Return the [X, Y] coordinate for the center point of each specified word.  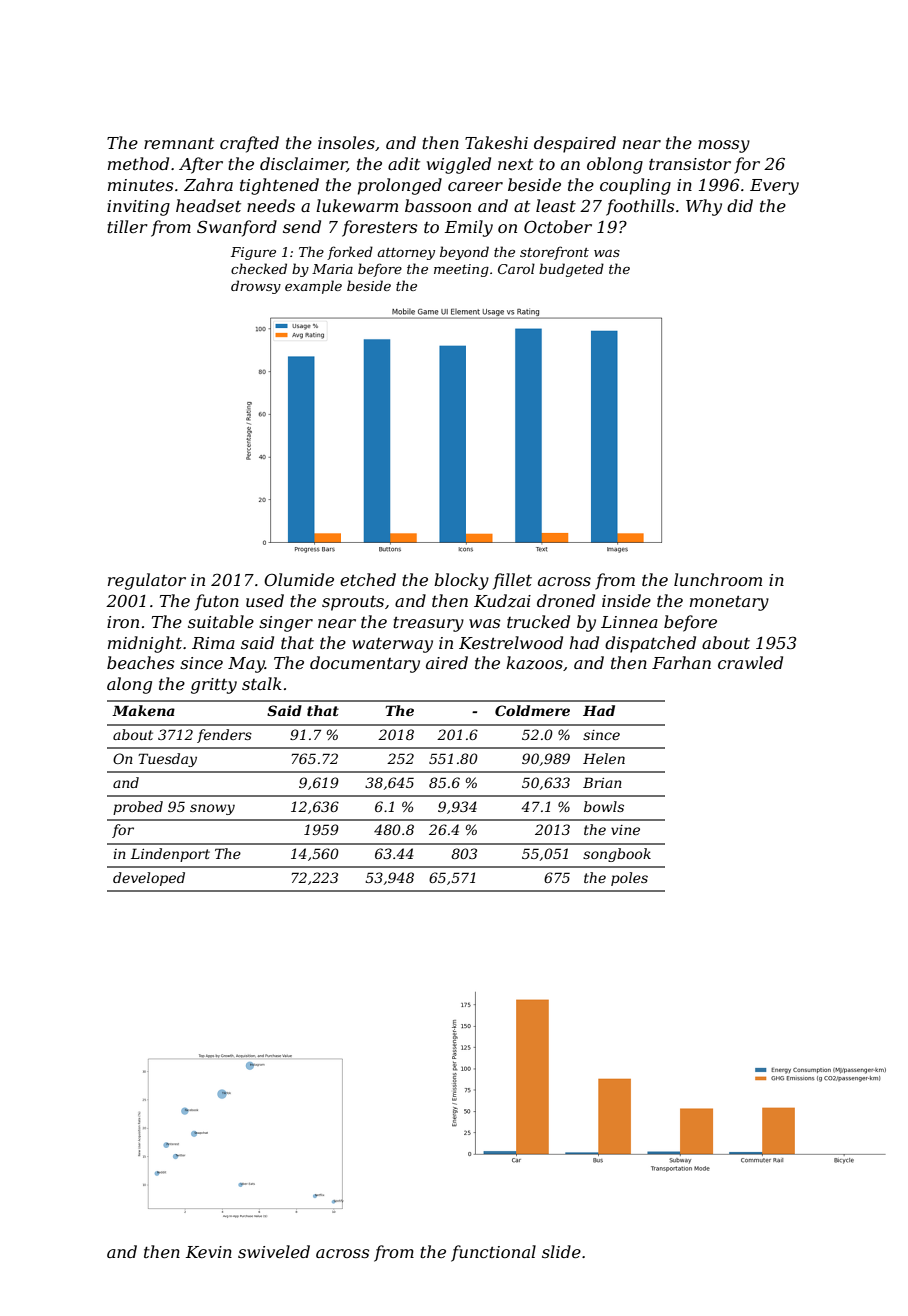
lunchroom [718, 579]
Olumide [299, 579]
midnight [145, 644]
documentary [365, 664]
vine [625, 830]
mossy [724, 146]
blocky [461, 581]
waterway [392, 645]
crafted [249, 144]
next [515, 164]
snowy [212, 809]
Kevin [209, 1252]
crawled [750, 662]
